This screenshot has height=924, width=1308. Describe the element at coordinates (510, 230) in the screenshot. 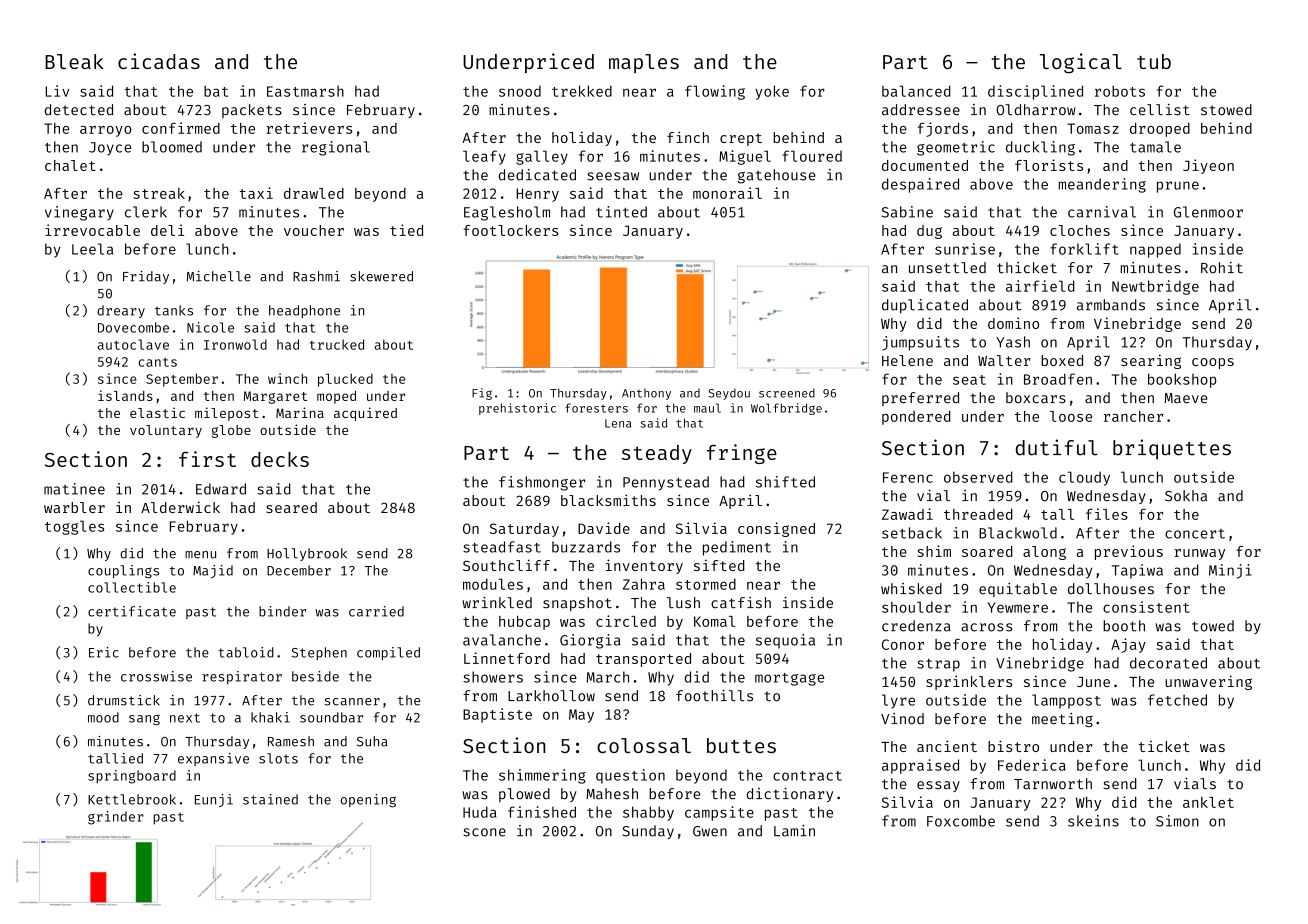

I see `footlockers` at that location.
